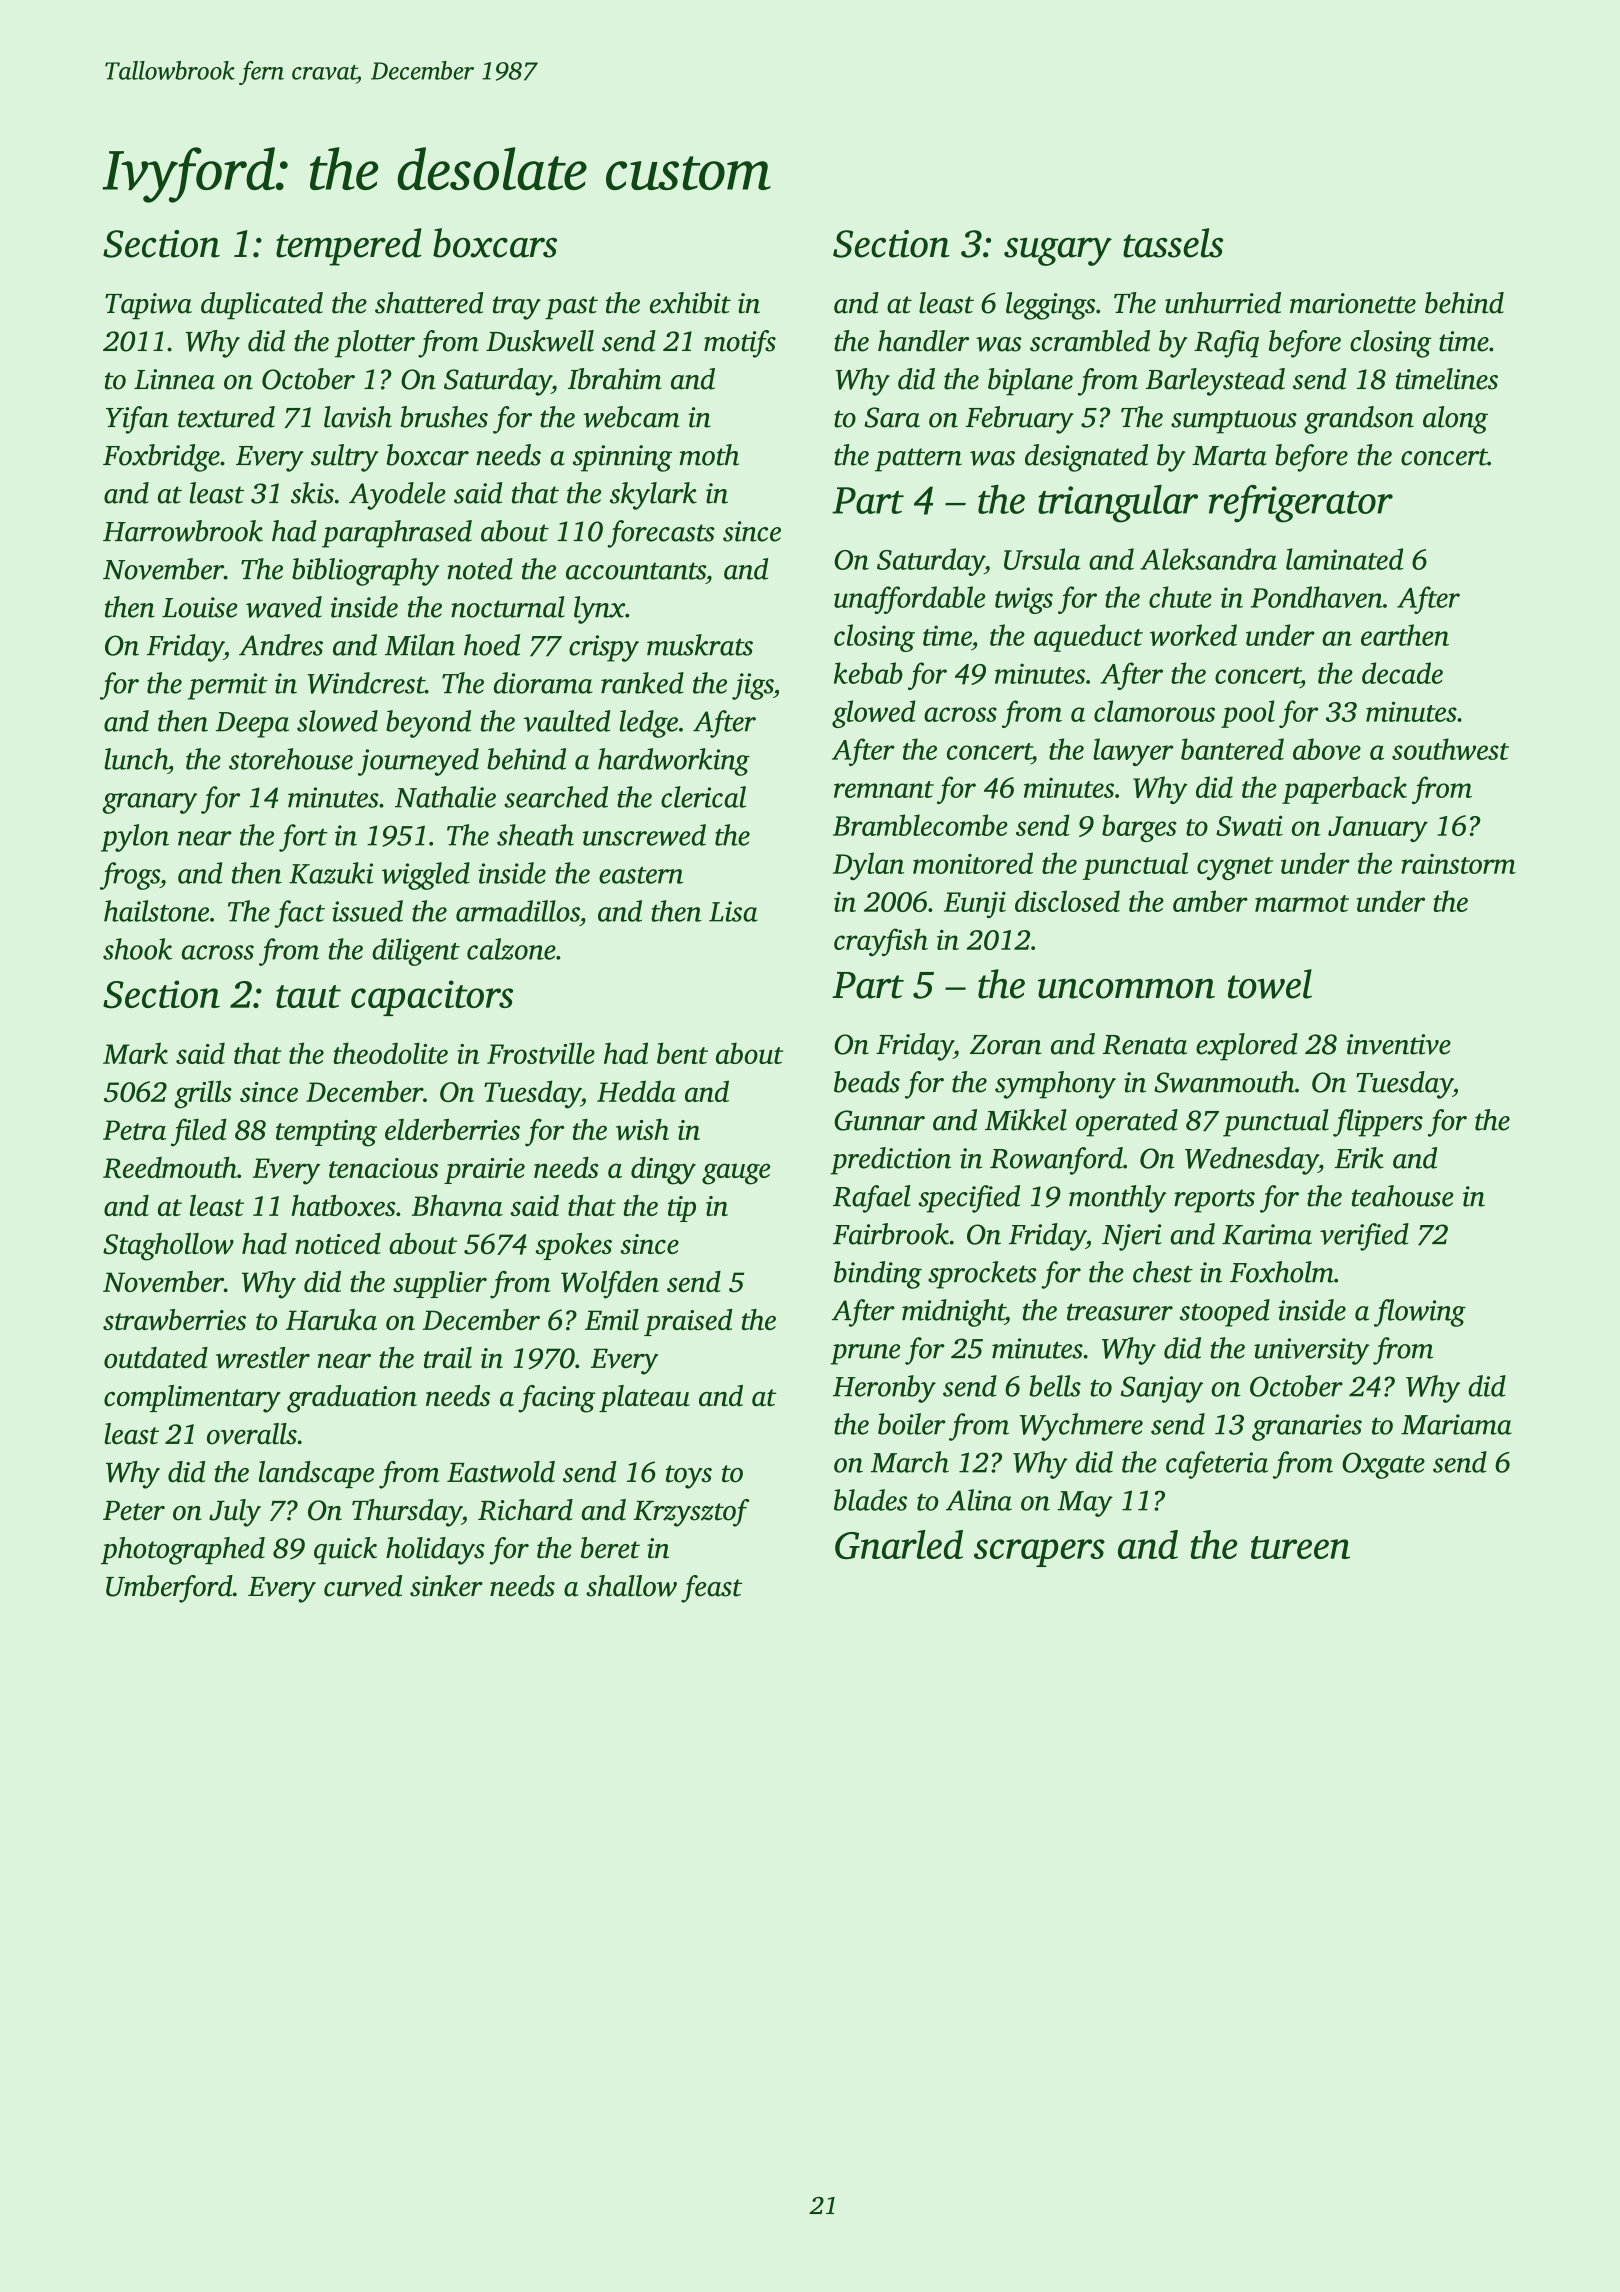 This screenshot has width=1620, height=2292. I want to click on along, so click(1455, 420).
